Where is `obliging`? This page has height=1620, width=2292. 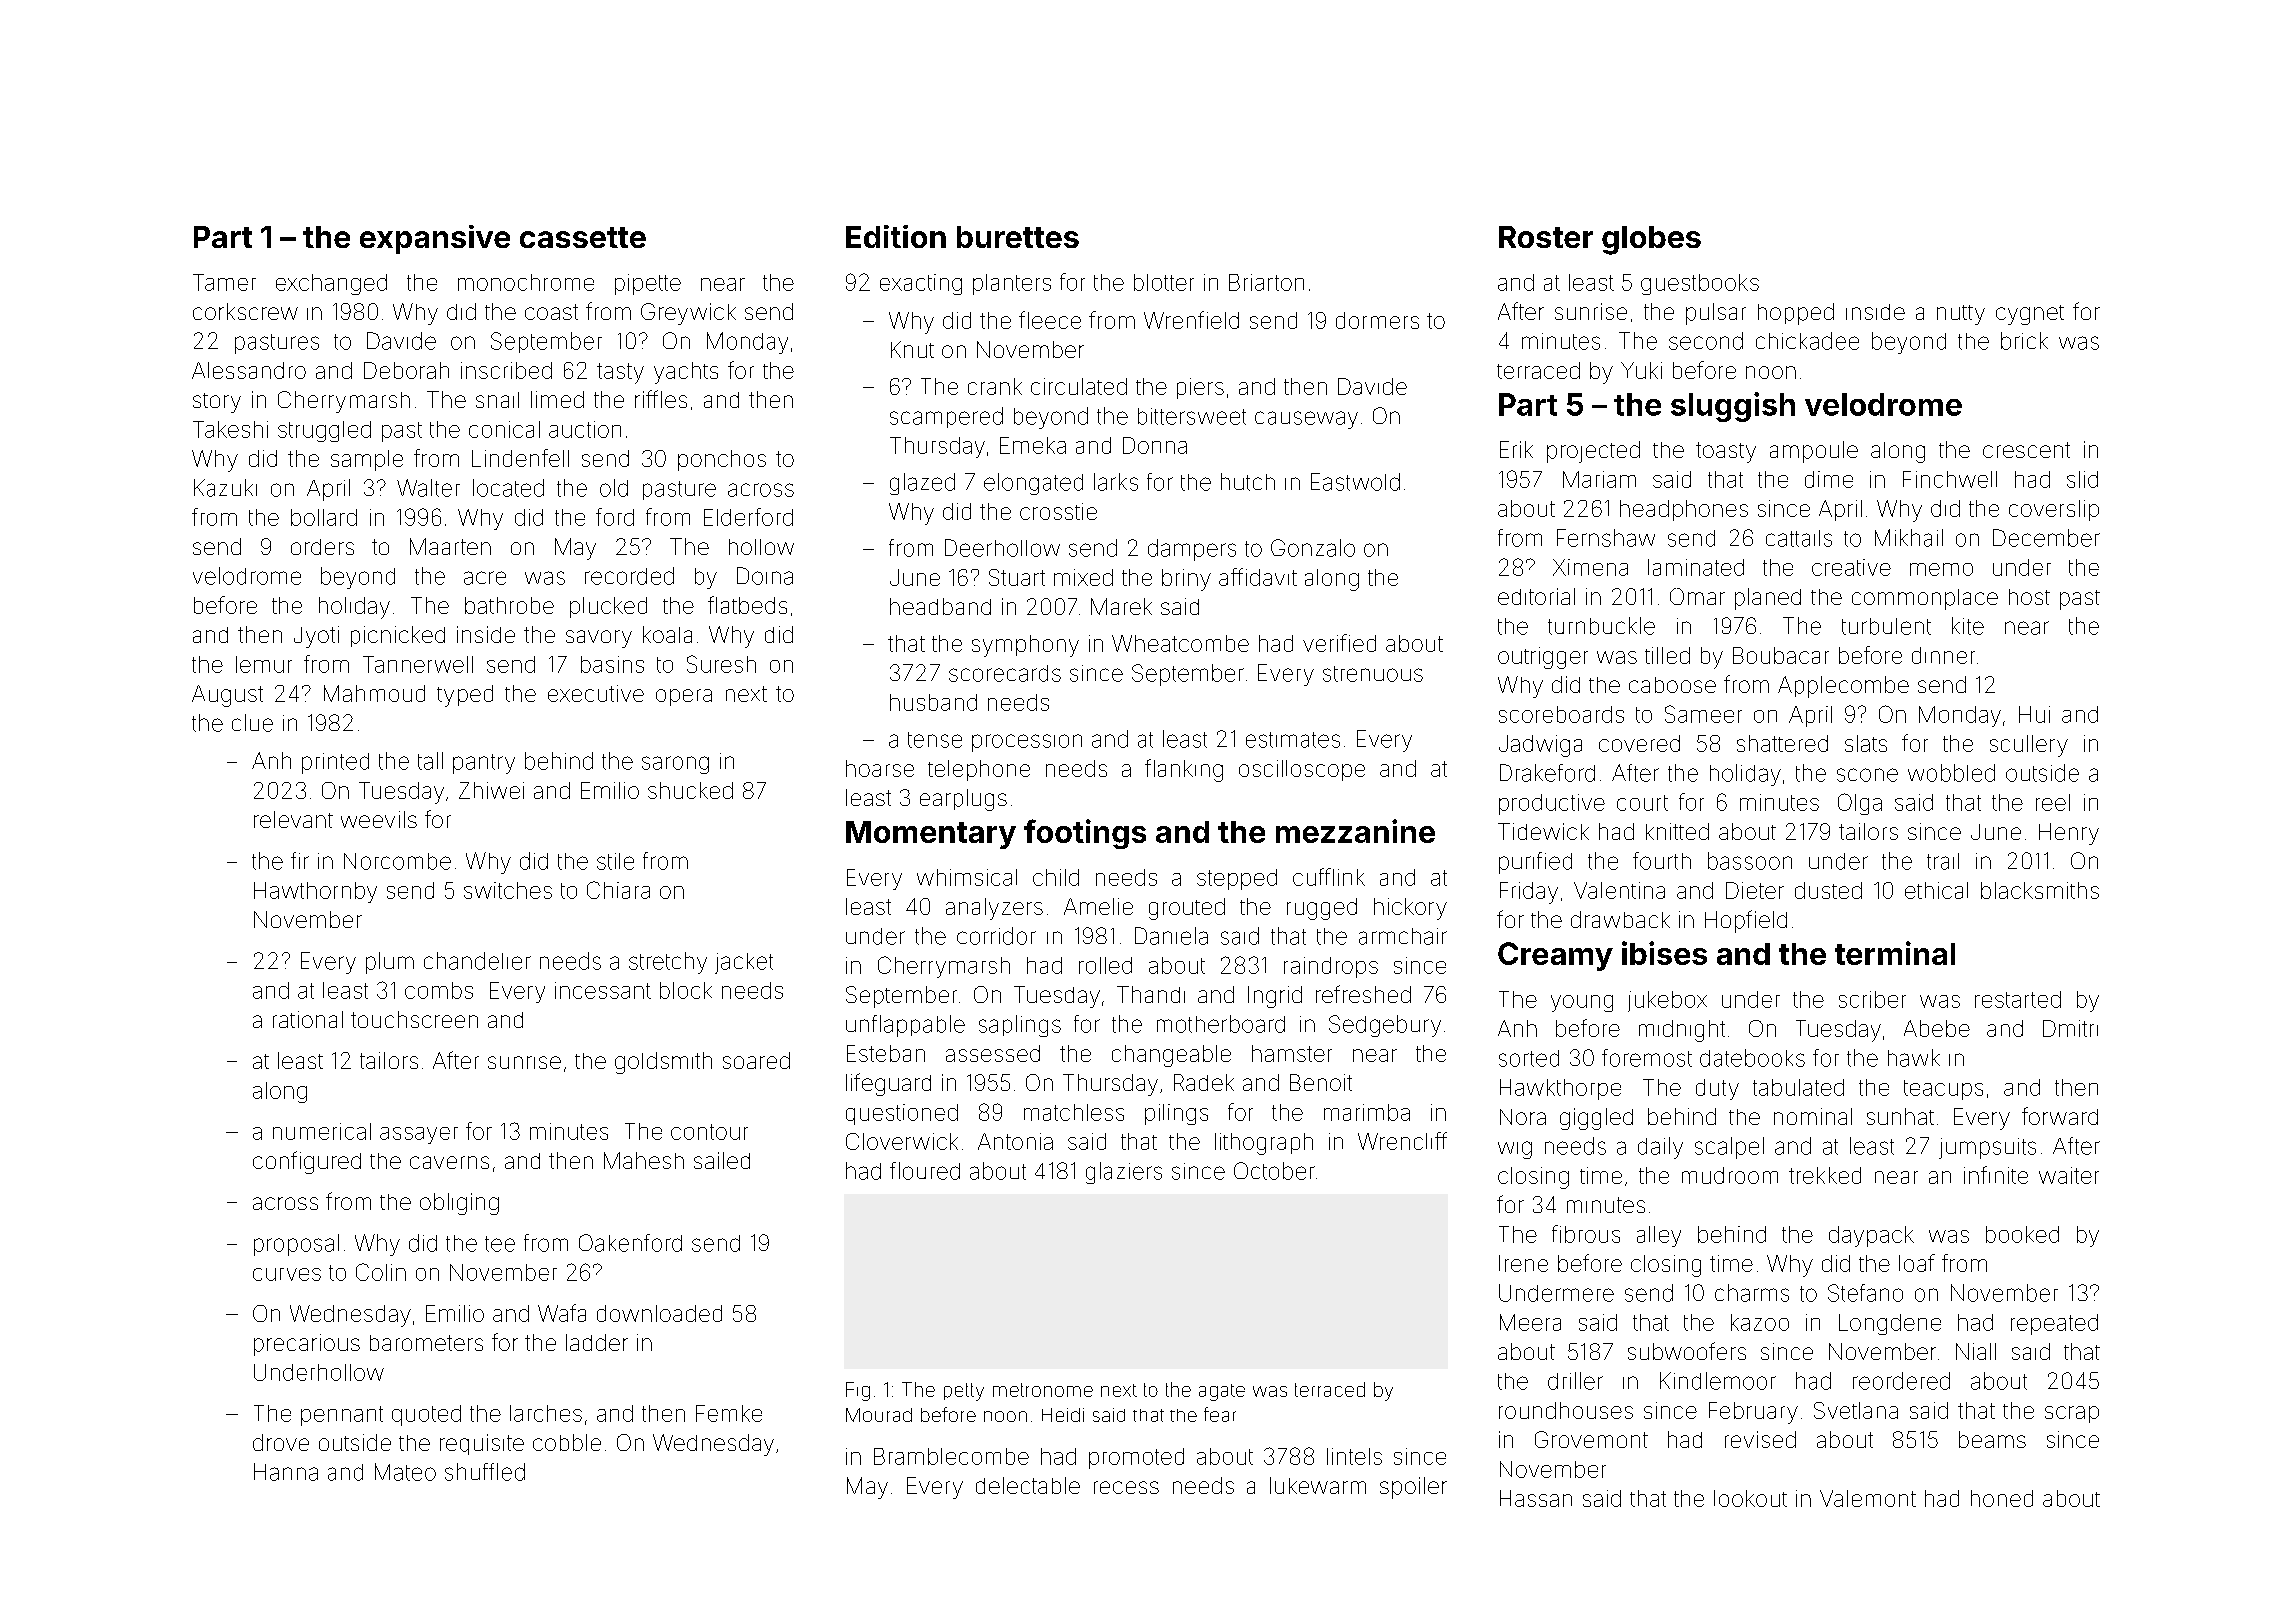
obliging is located at coordinates (459, 1204).
